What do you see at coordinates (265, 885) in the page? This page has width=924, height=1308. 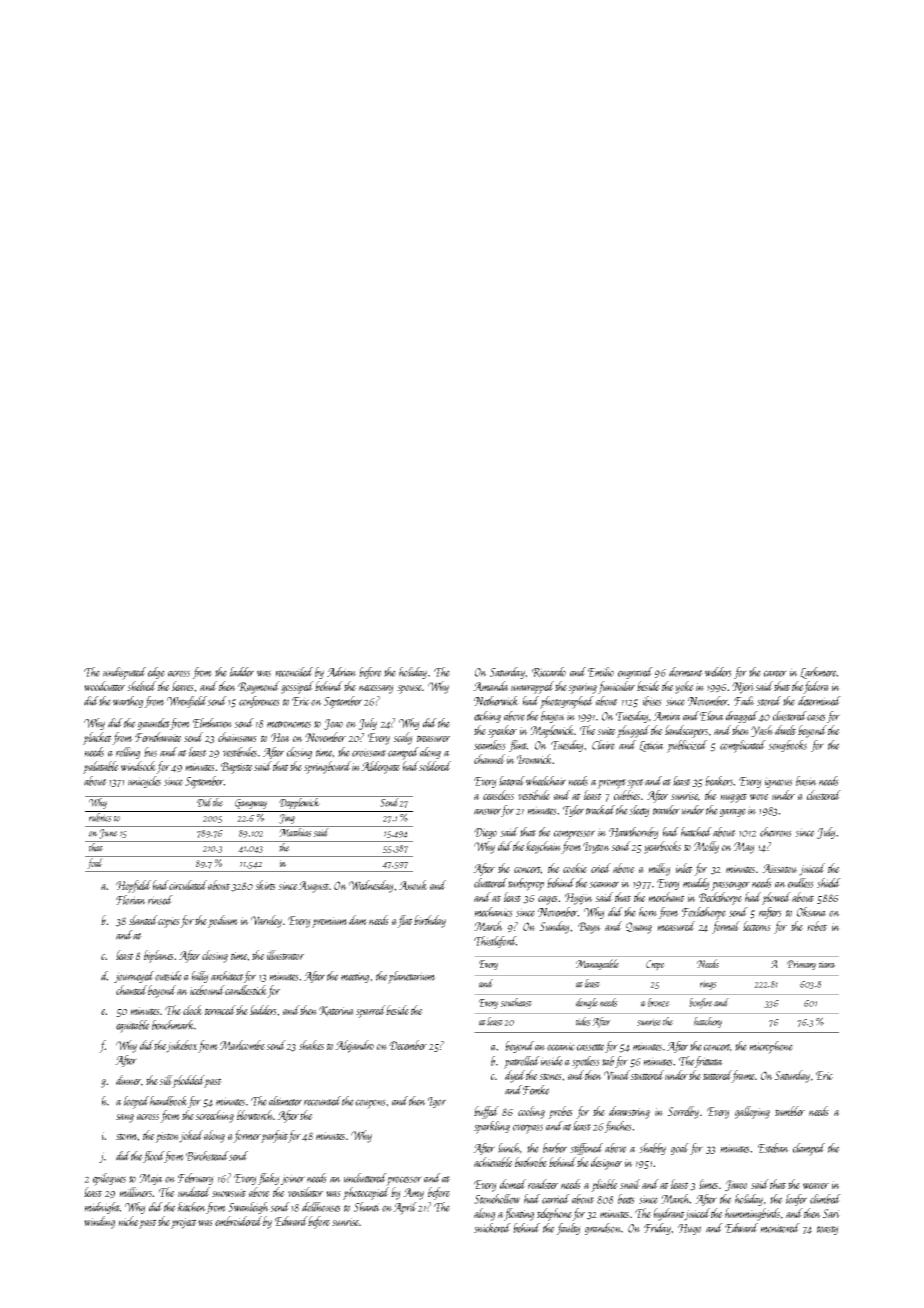 I see `skirts` at bounding box center [265, 885].
